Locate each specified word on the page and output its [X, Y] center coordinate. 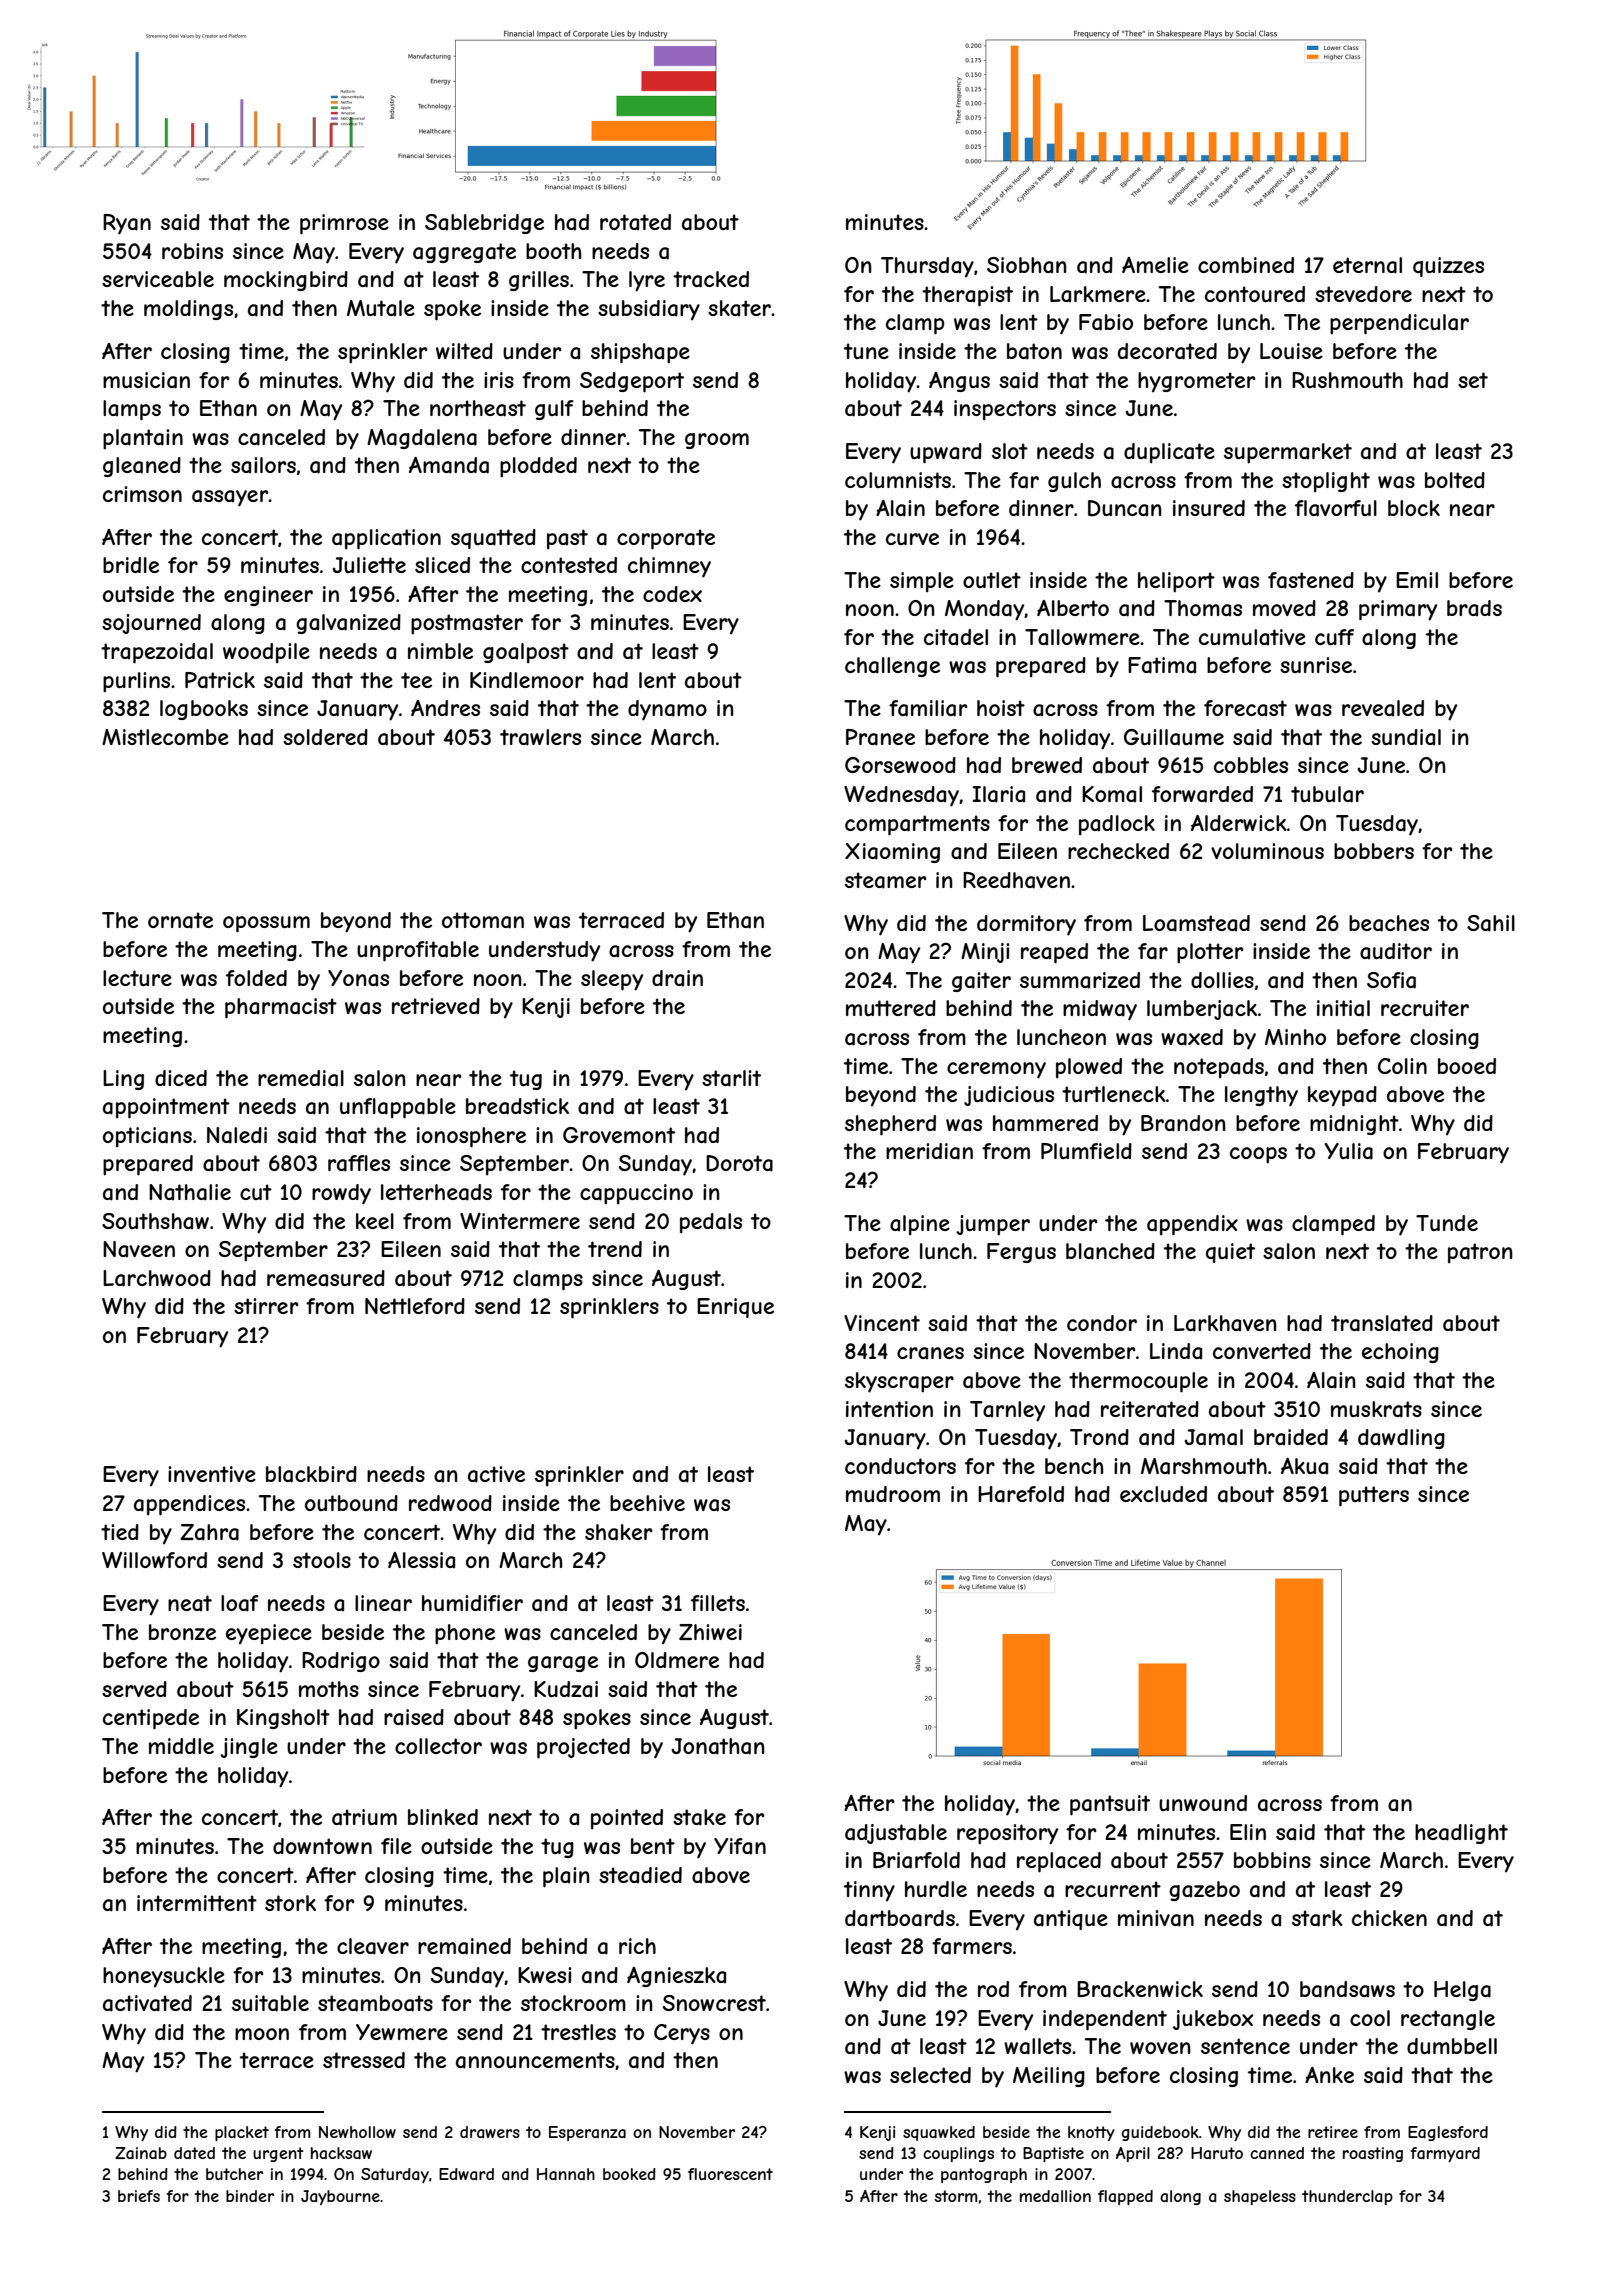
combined [1246, 265]
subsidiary [649, 310]
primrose [344, 224]
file [396, 1846]
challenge [892, 667]
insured [1209, 508]
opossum [266, 924]
